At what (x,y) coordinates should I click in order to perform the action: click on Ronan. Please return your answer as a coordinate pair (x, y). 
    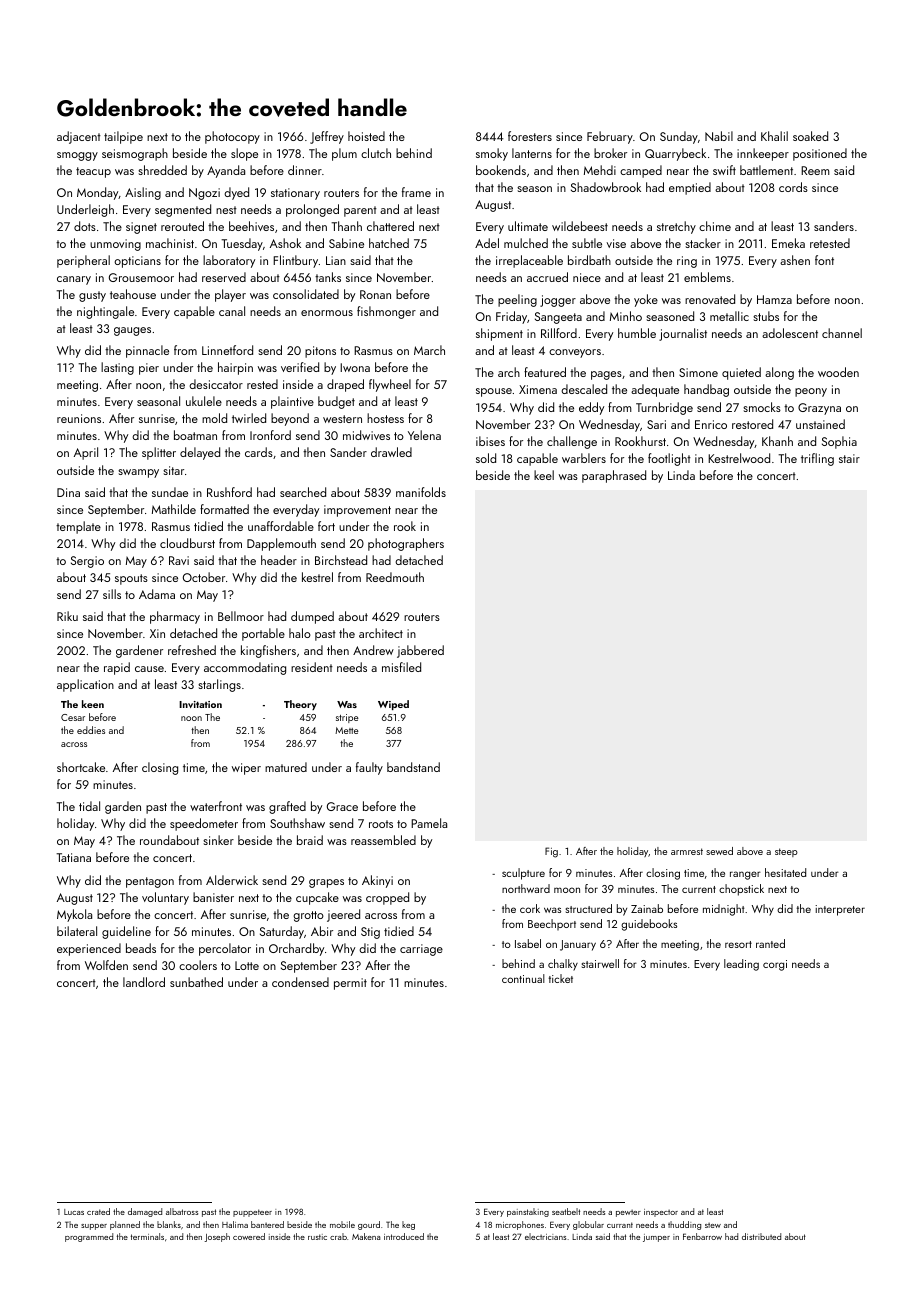
    Looking at the image, I should click on (375, 294).
